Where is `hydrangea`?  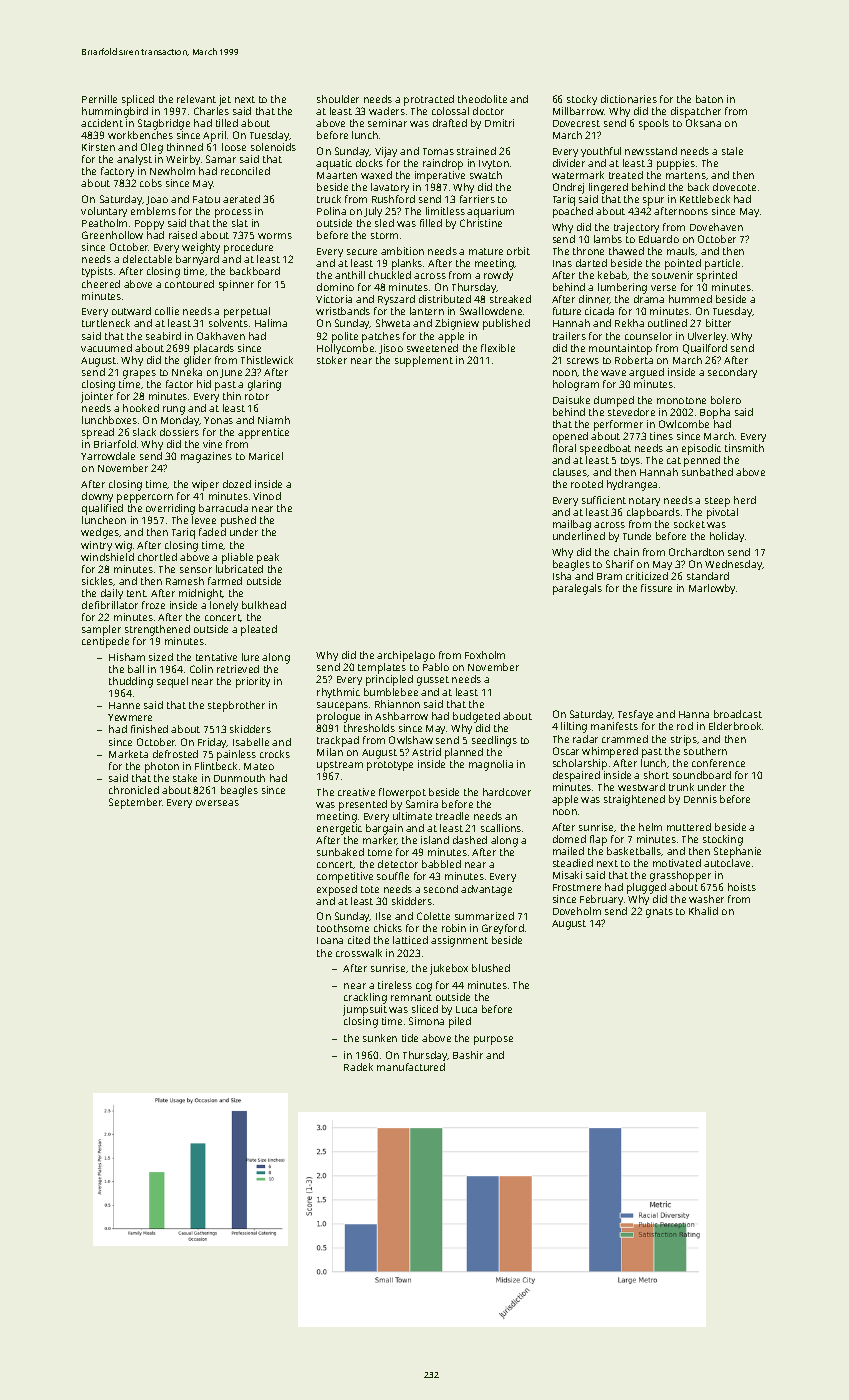
hydrangea is located at coordinates (632, 485).
